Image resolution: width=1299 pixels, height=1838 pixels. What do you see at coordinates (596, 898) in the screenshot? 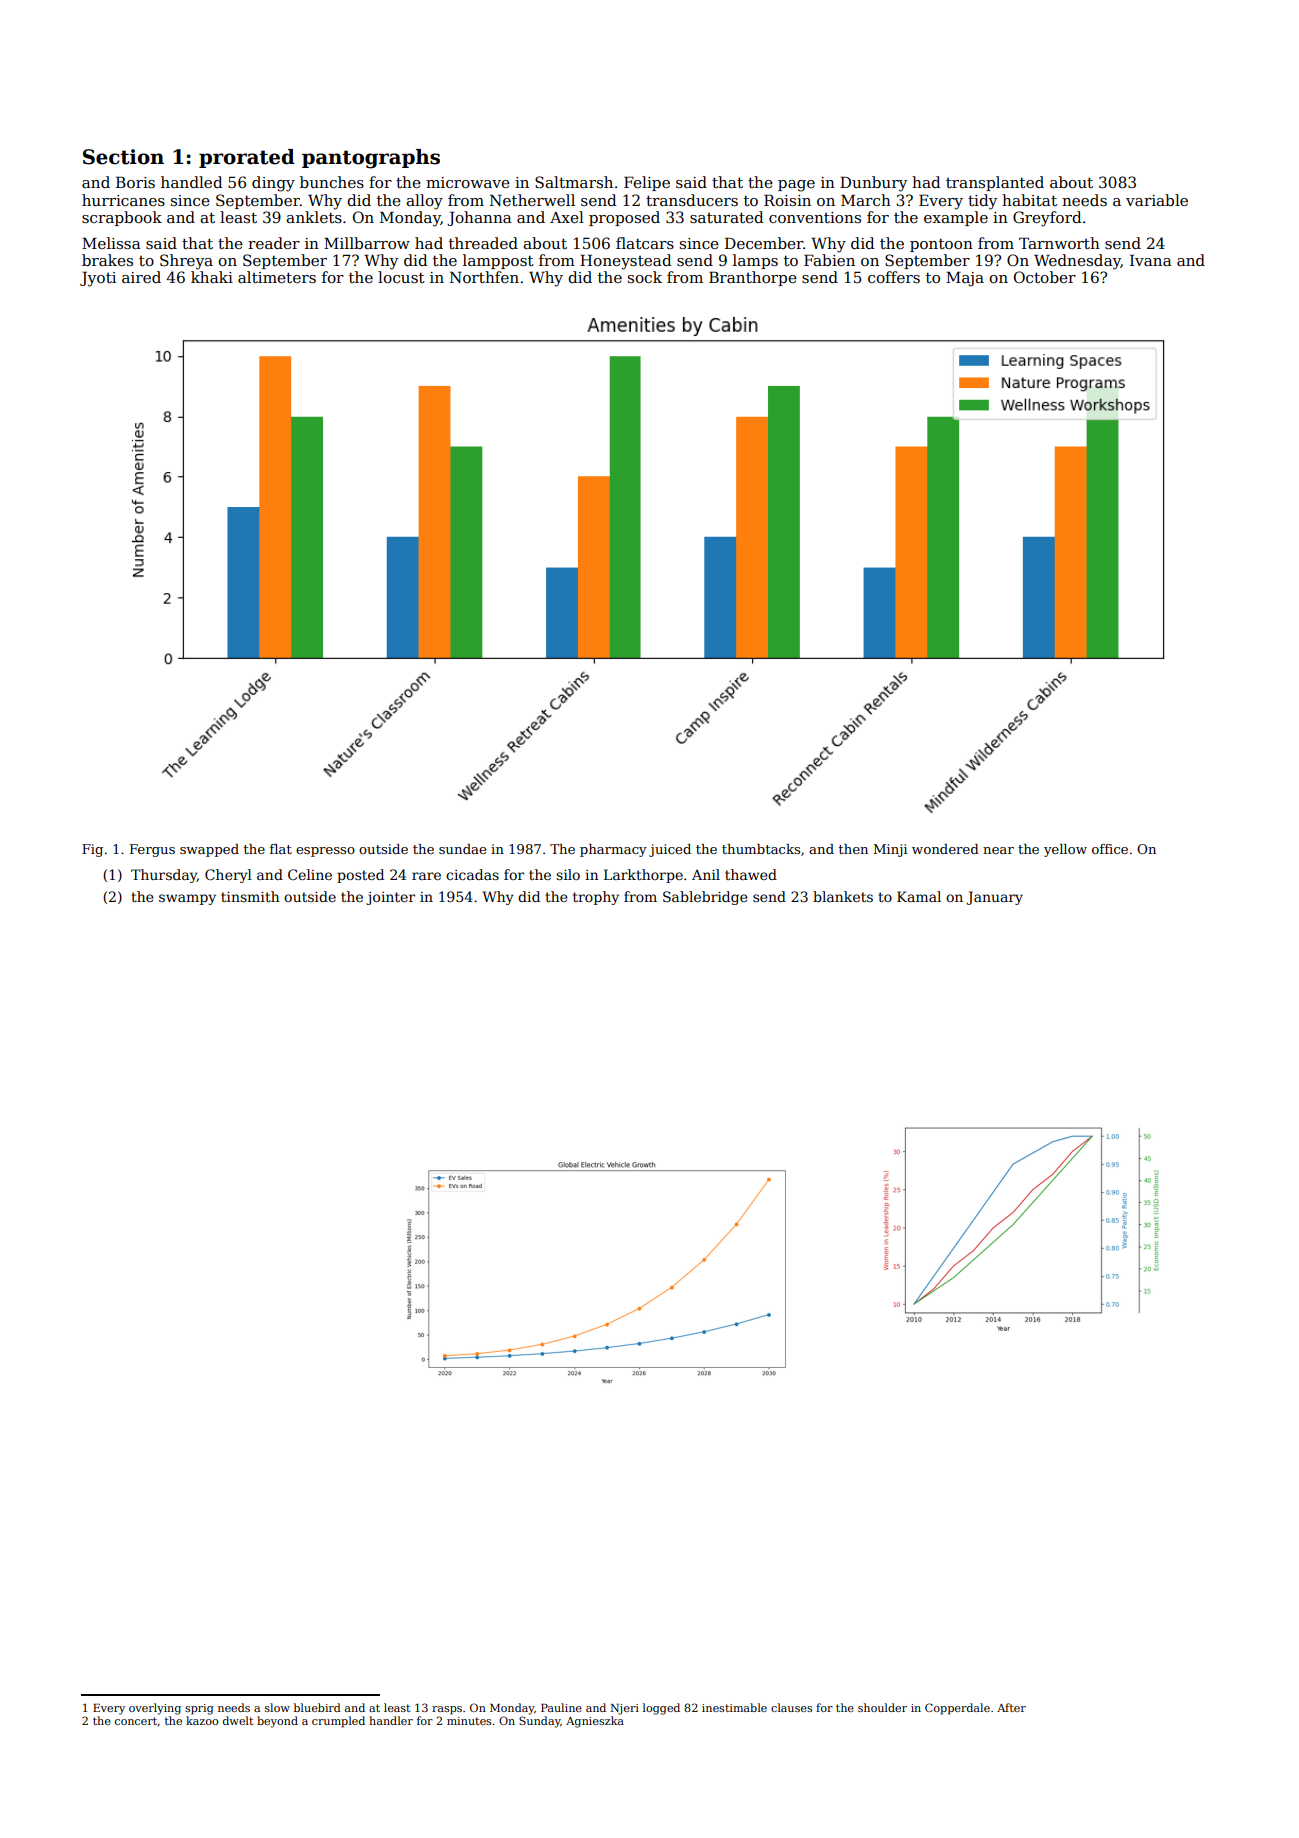
I see `trophy` at bounding box center [596, 898].
